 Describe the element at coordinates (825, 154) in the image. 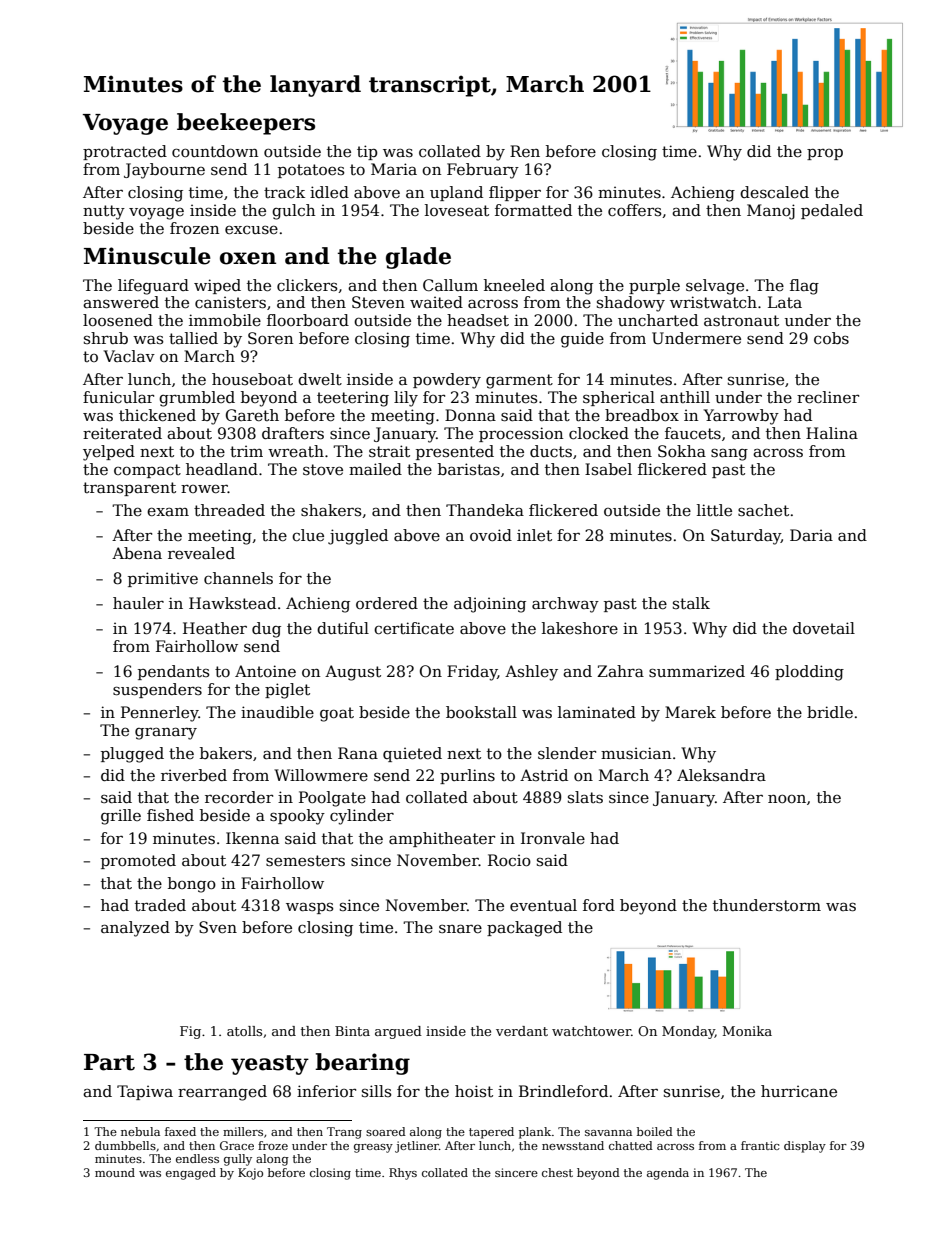

I see `prop` at that location.
